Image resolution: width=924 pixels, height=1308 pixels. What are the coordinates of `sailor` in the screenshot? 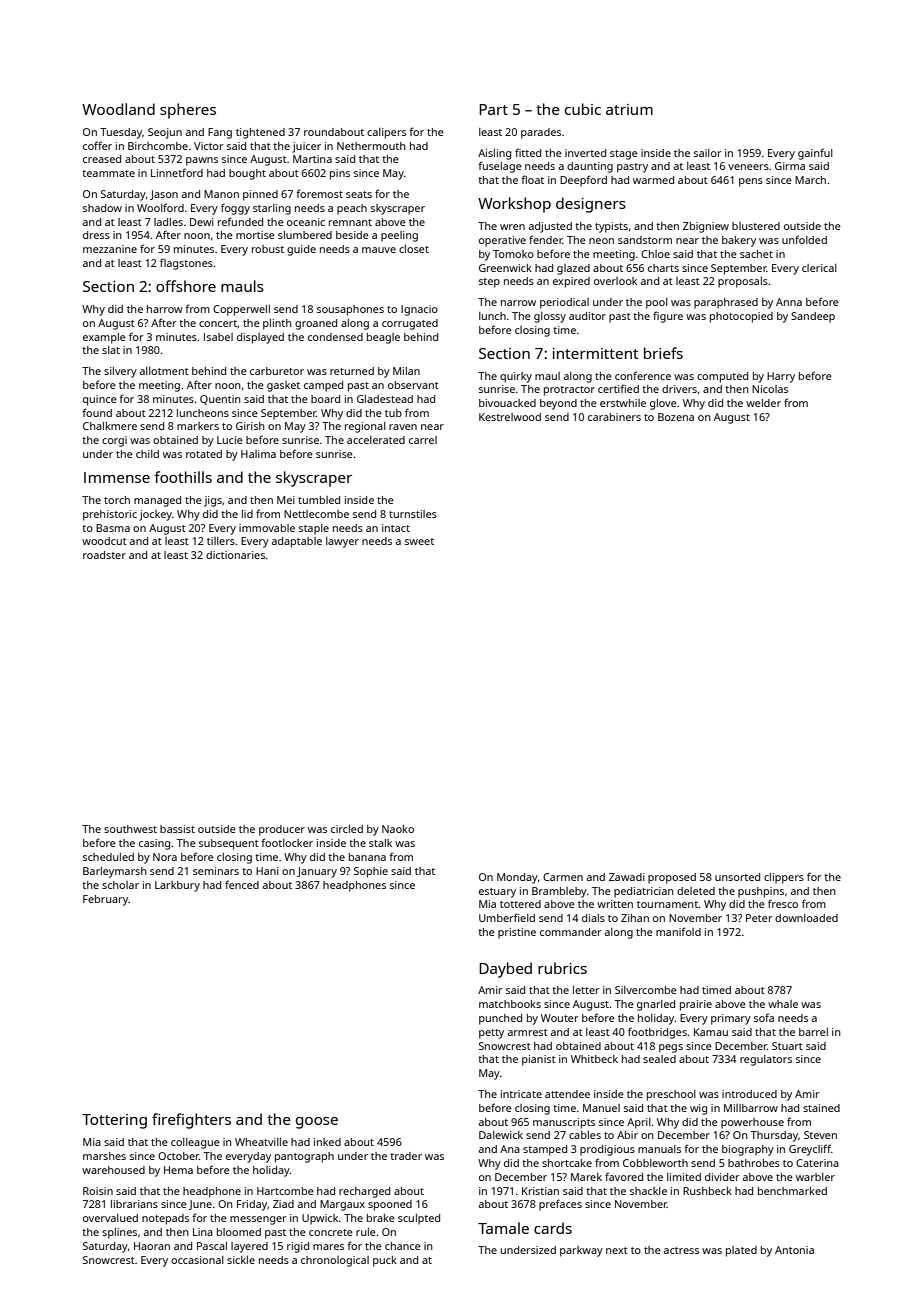 It's located at (708, 153).
